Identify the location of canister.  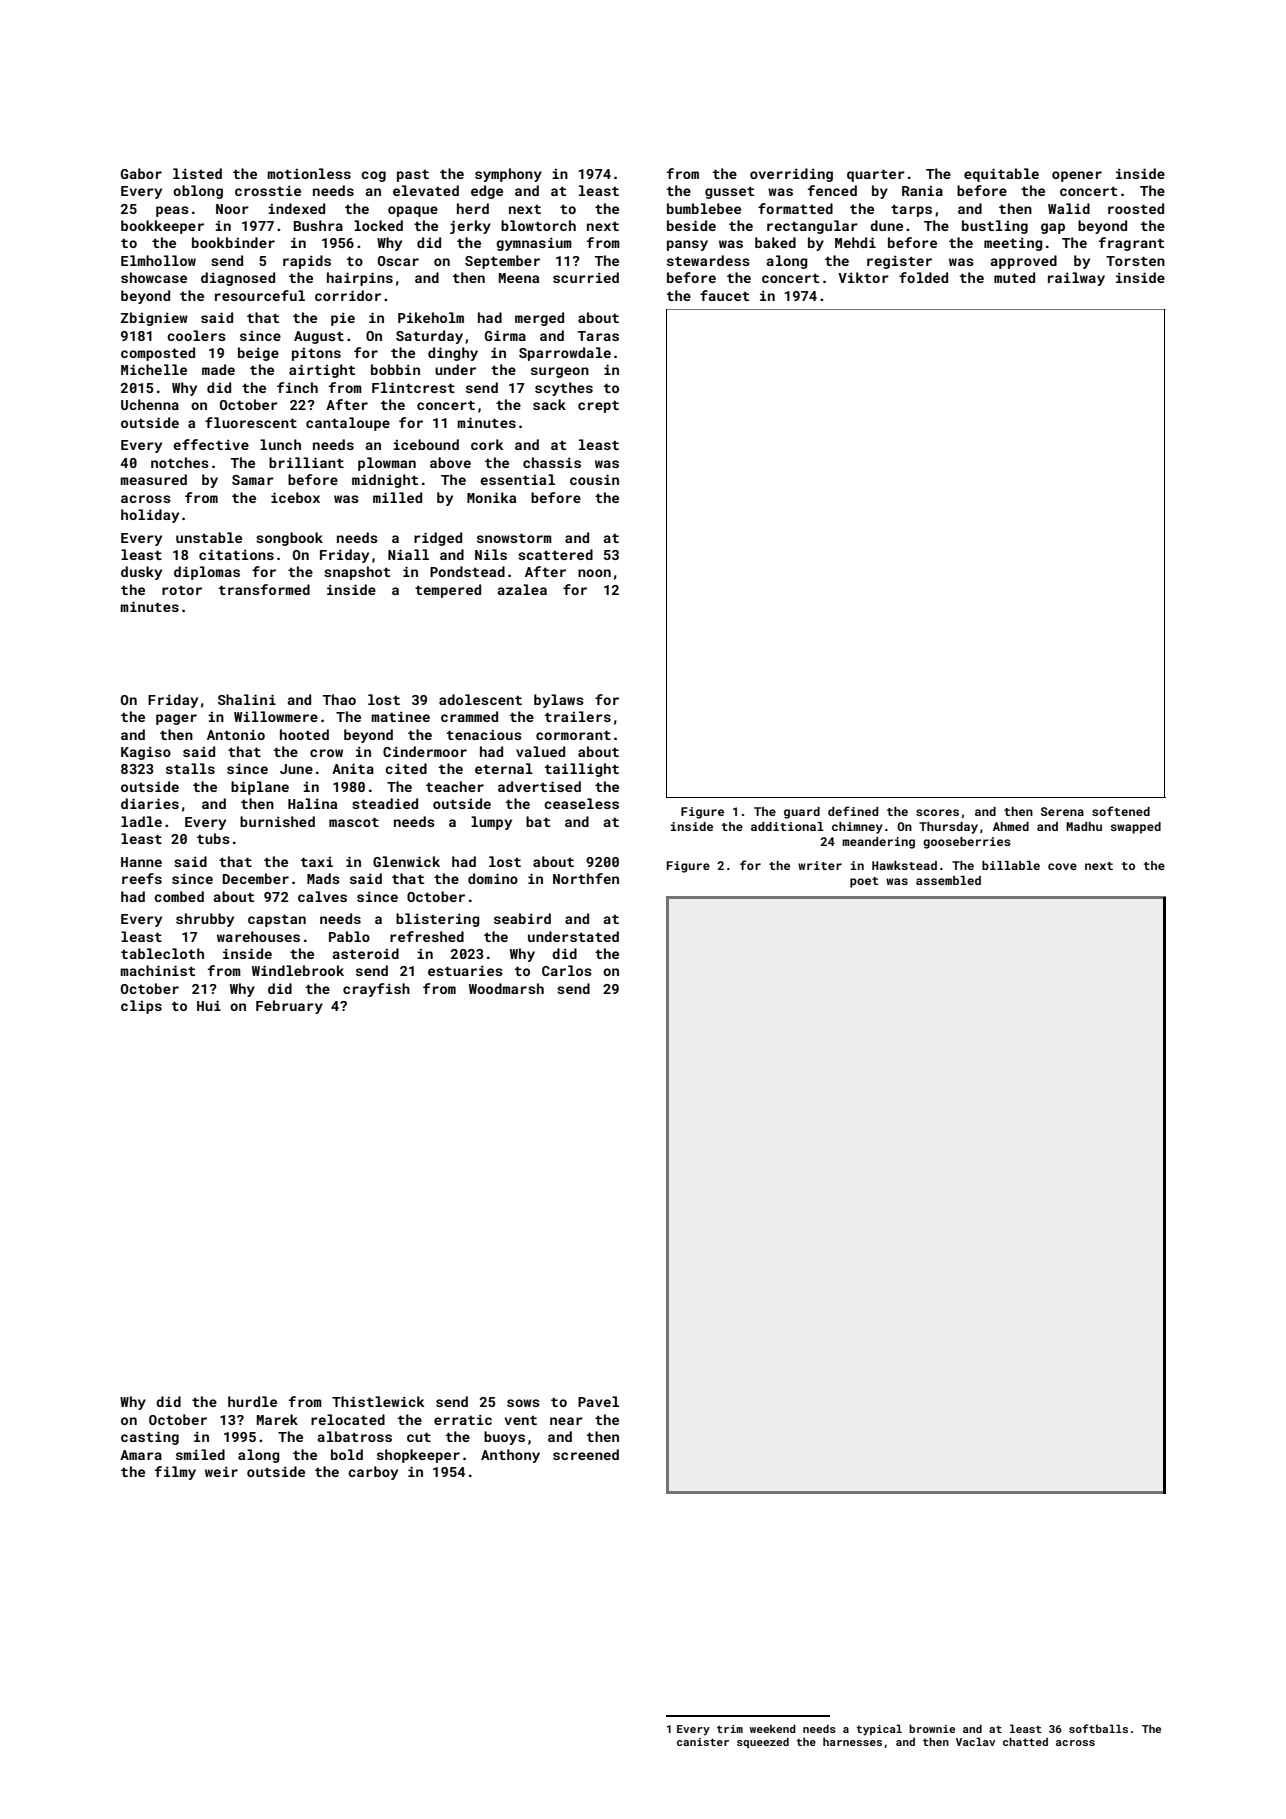
(703, 1742).
